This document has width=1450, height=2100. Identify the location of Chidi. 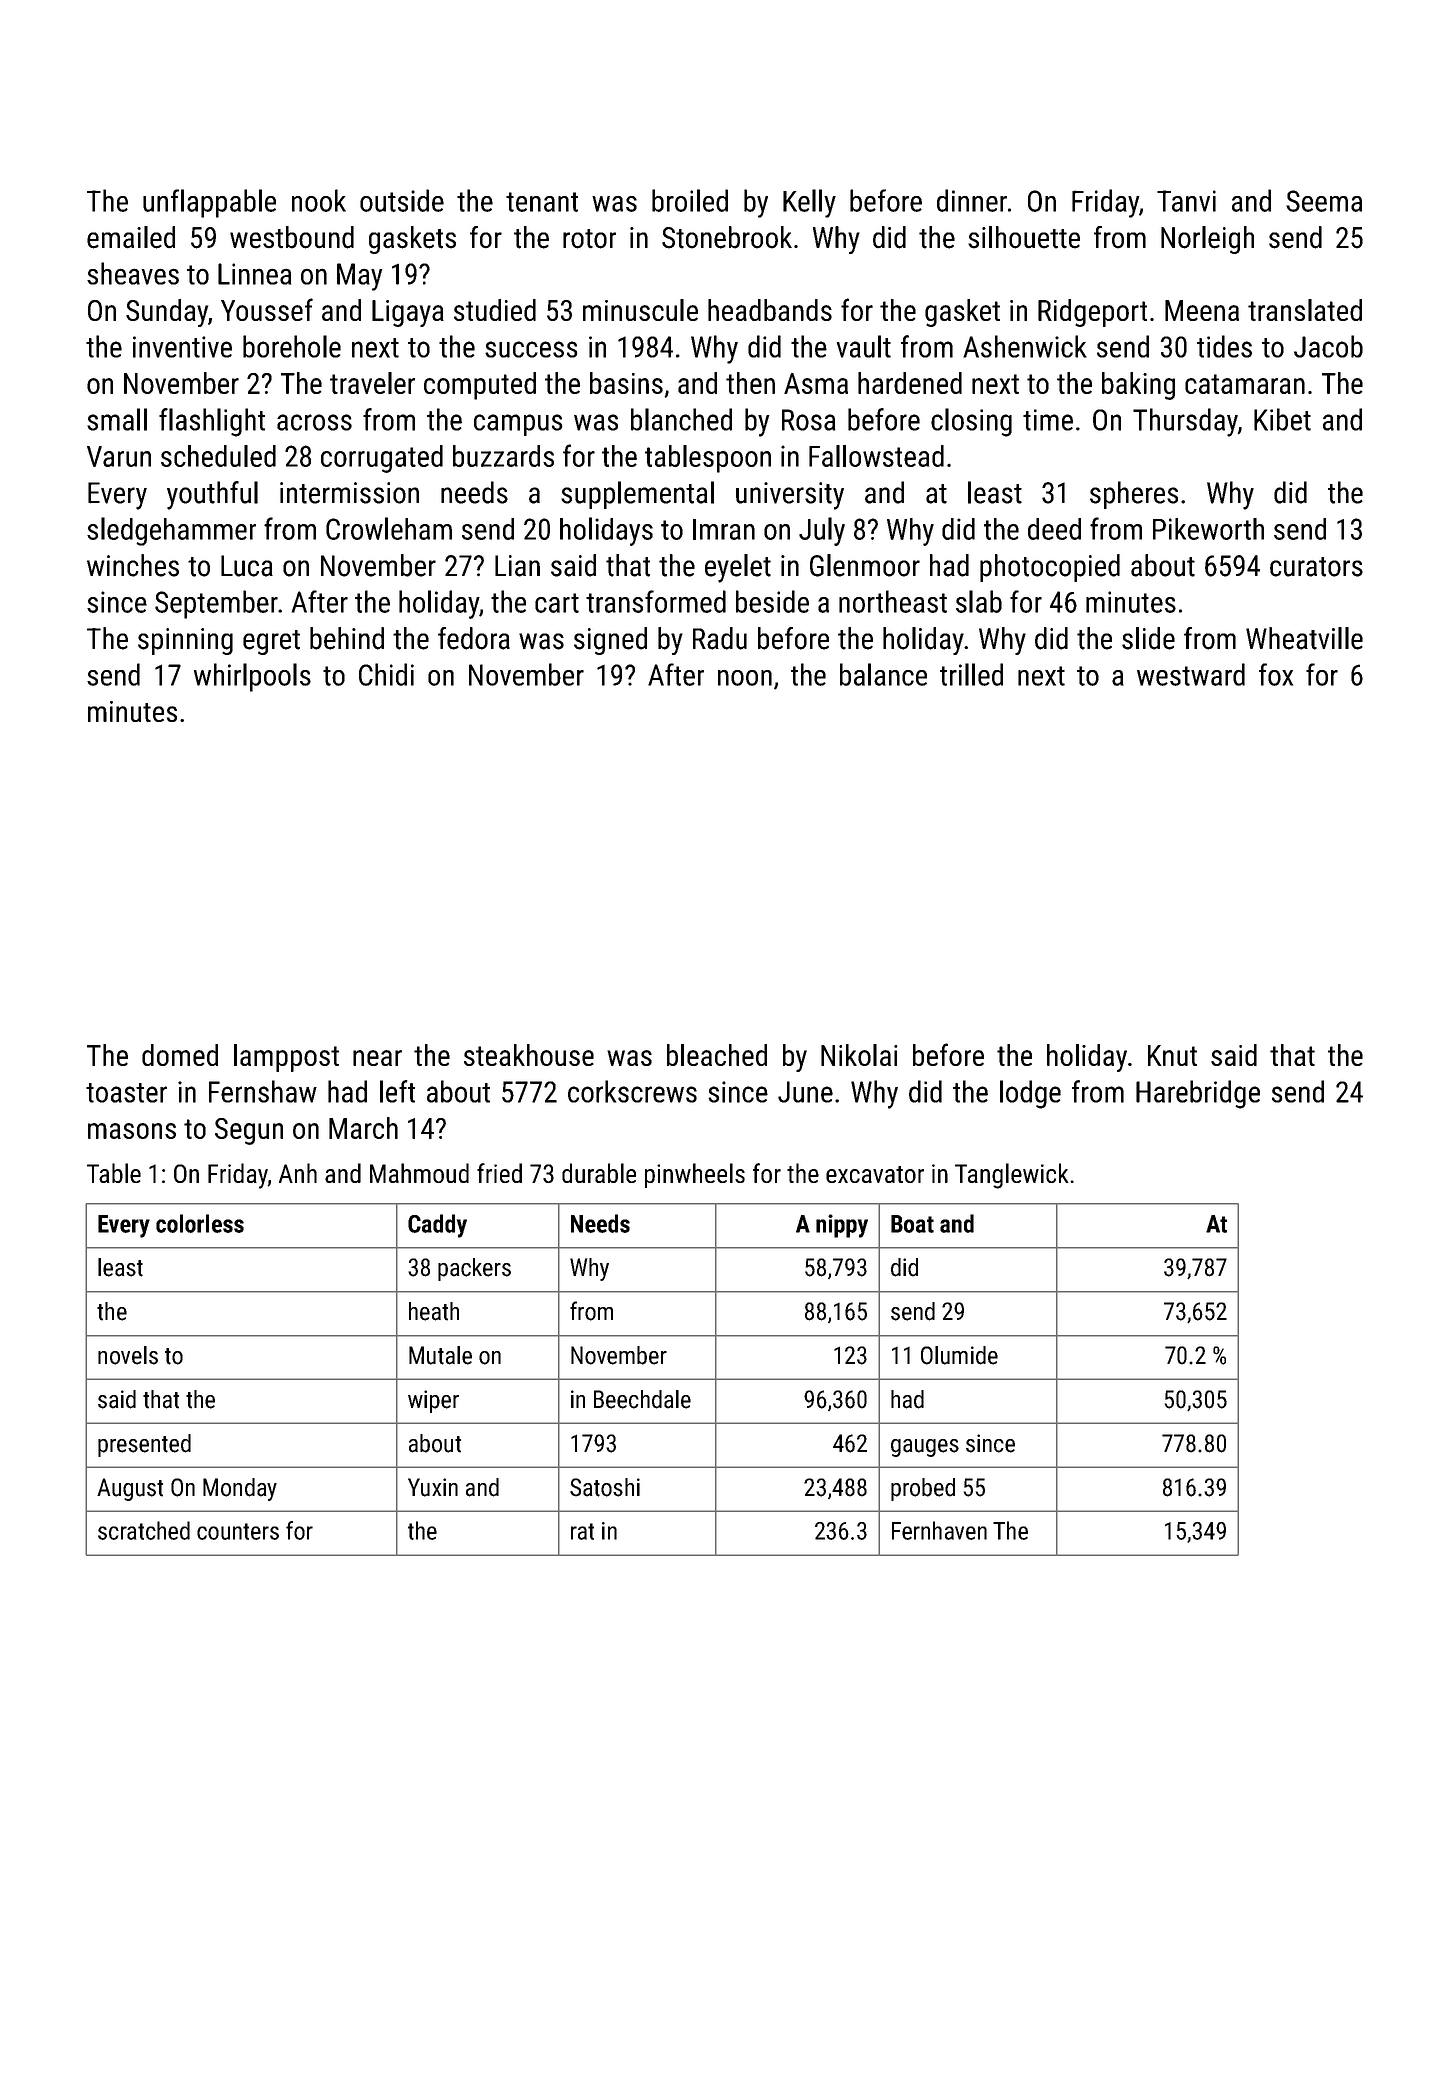
(386, 674).
